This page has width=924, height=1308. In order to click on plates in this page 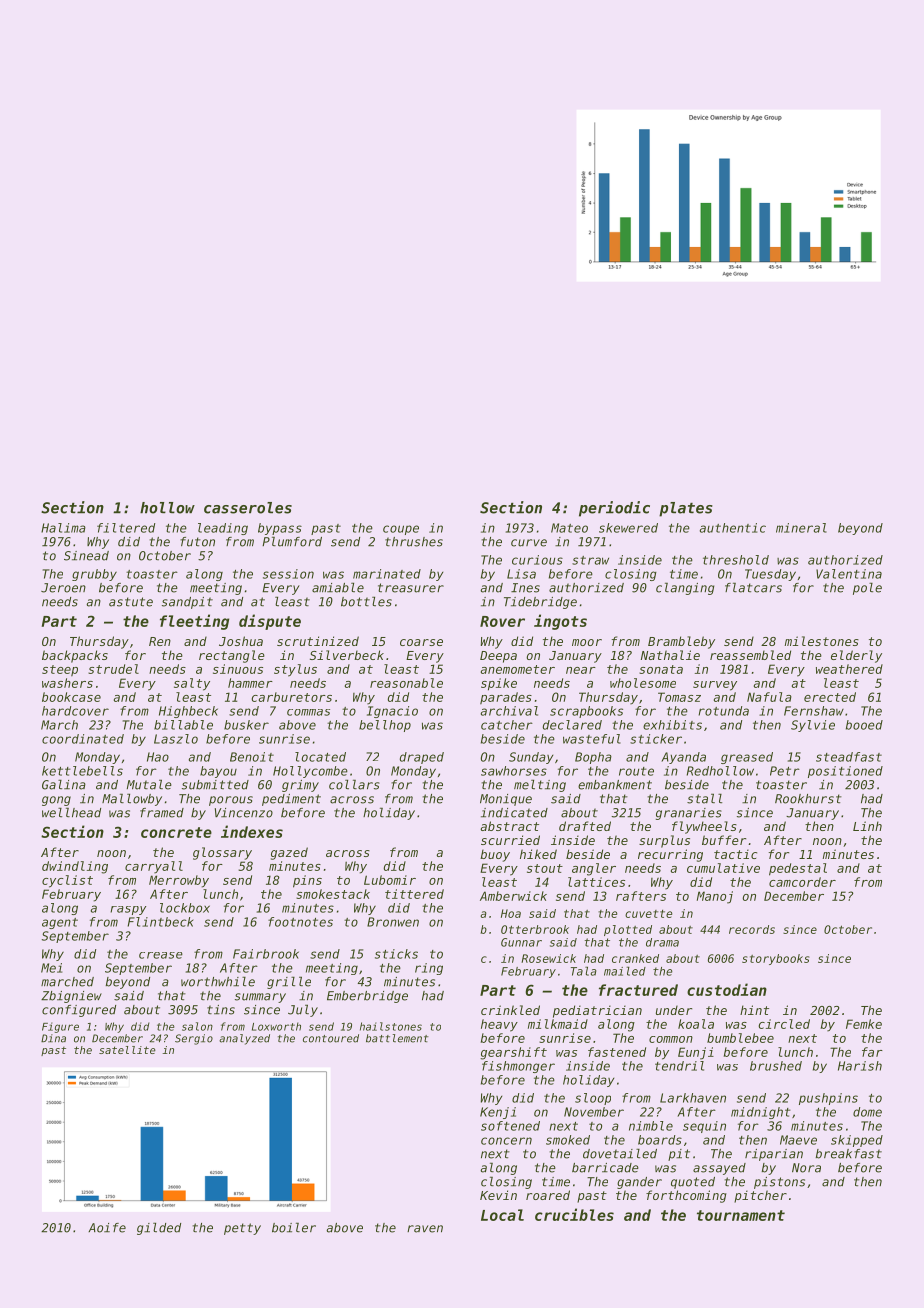, I will do `click(686, 509)`.
